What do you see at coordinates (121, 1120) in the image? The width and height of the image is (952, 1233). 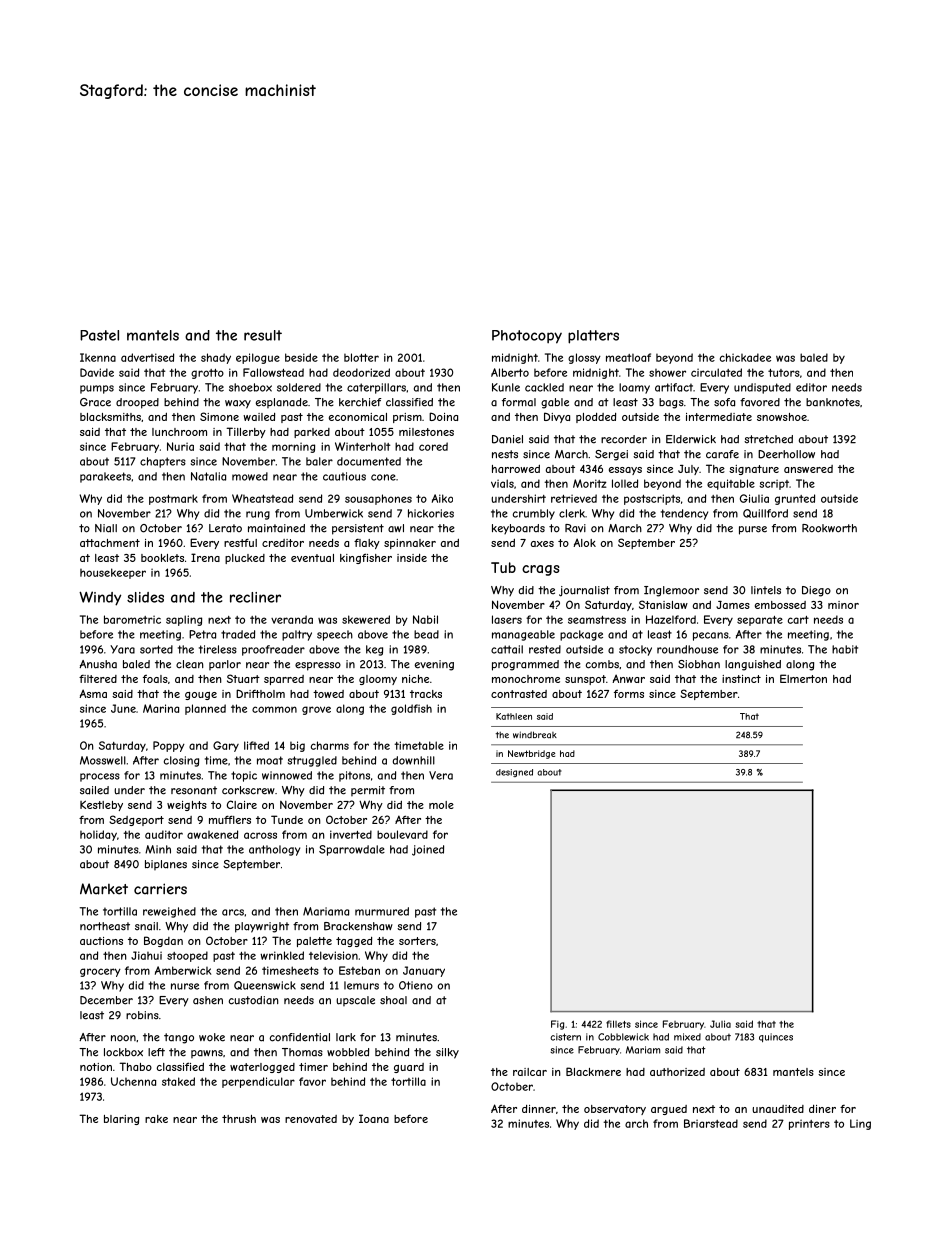 I see `blaring` at bounding box center [121, 1120].
